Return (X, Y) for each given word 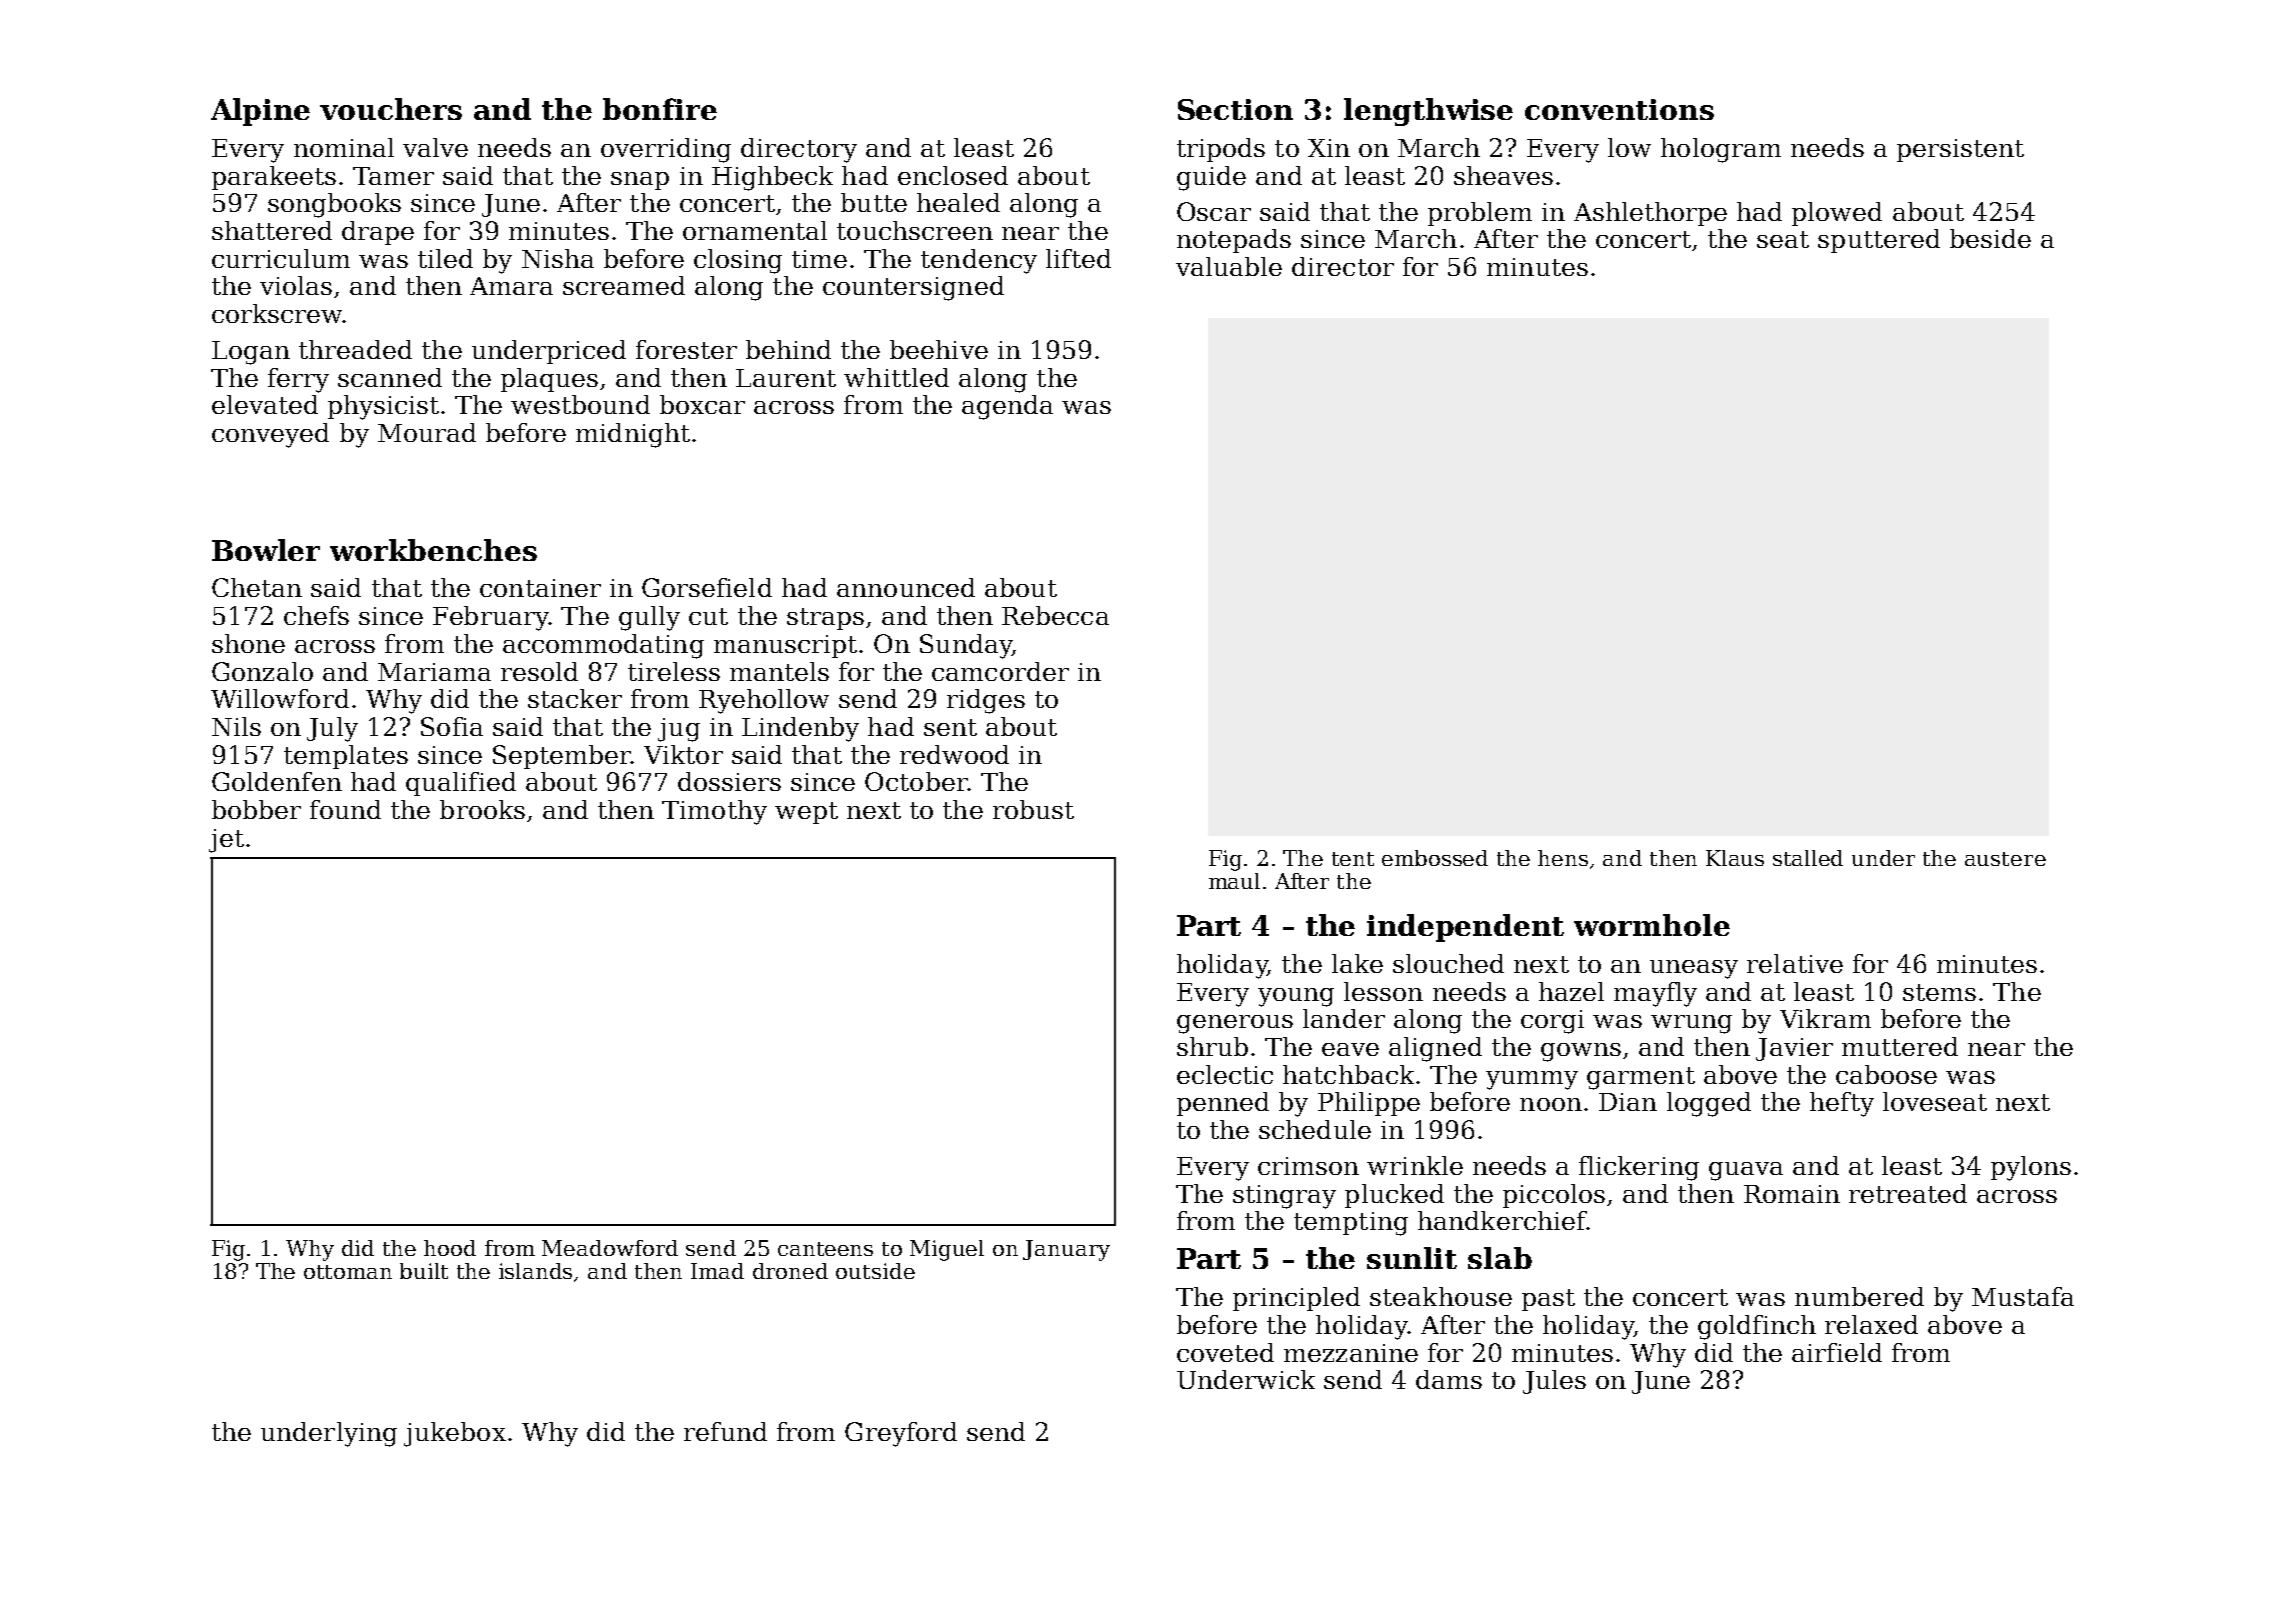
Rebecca (1055, 615)
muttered (1900, 1046)
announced (906, 587)
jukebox (455, 1434)
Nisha (558, 258)
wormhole (1652, 925)
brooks (482, 809)
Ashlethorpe (1650, 214)
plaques (549, 380)
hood (450, 1248)
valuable (1229, 266)
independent (1465, 928)
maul (1234, 881)
